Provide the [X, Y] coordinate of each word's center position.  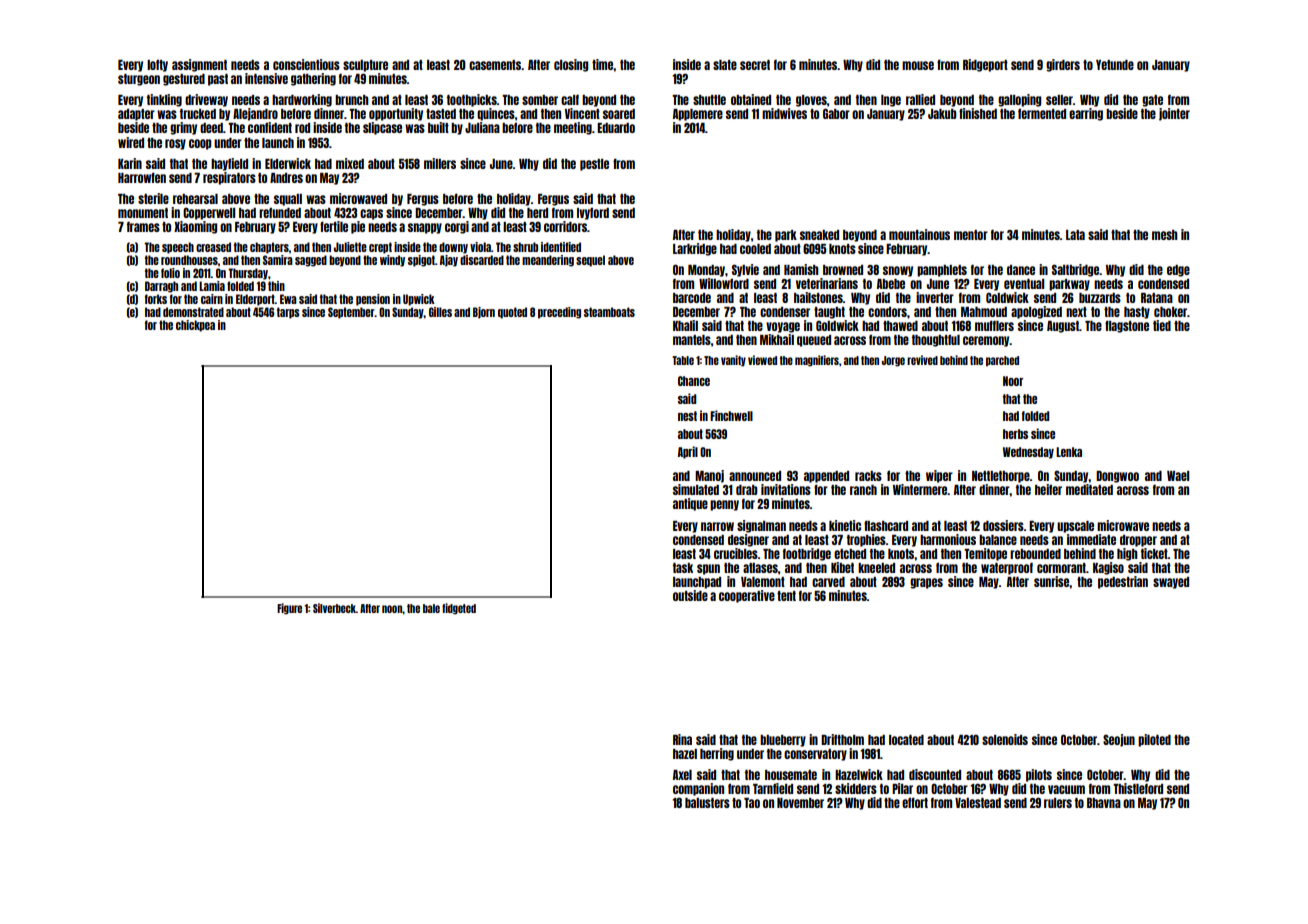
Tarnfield [773, 788]
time [602, 64]
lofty [157, 66]
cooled [755, 249]
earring [1086, 114]
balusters [707, 803]
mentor [971, 235]
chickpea [195, 326]
